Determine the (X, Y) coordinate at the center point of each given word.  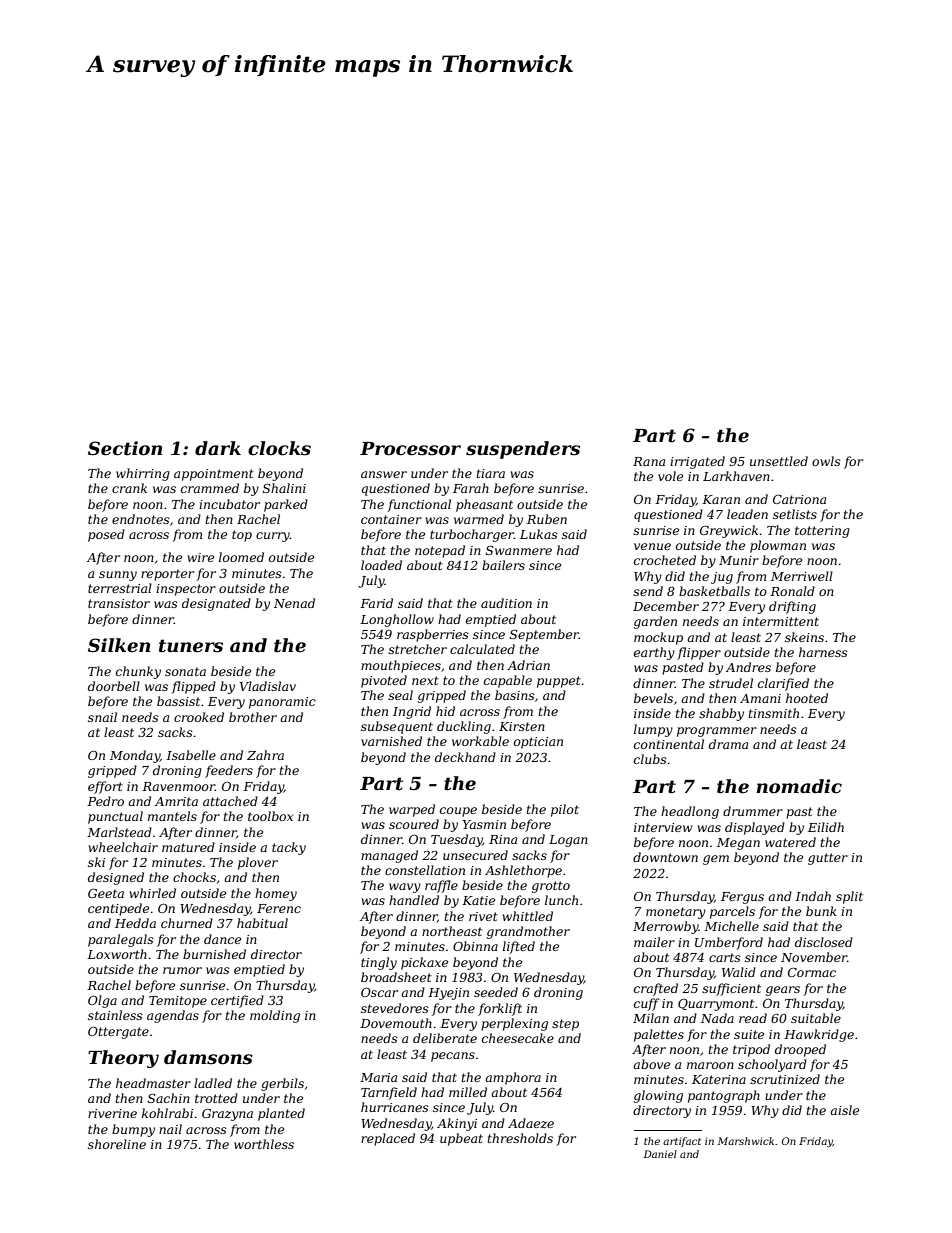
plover (258, 863)
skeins (804, 637)
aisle (844, 1110)
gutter (828, 859)
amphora (513, 1078)
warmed (479, 519)
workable (480, 741)
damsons (208, 1057)
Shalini (284, 488)
